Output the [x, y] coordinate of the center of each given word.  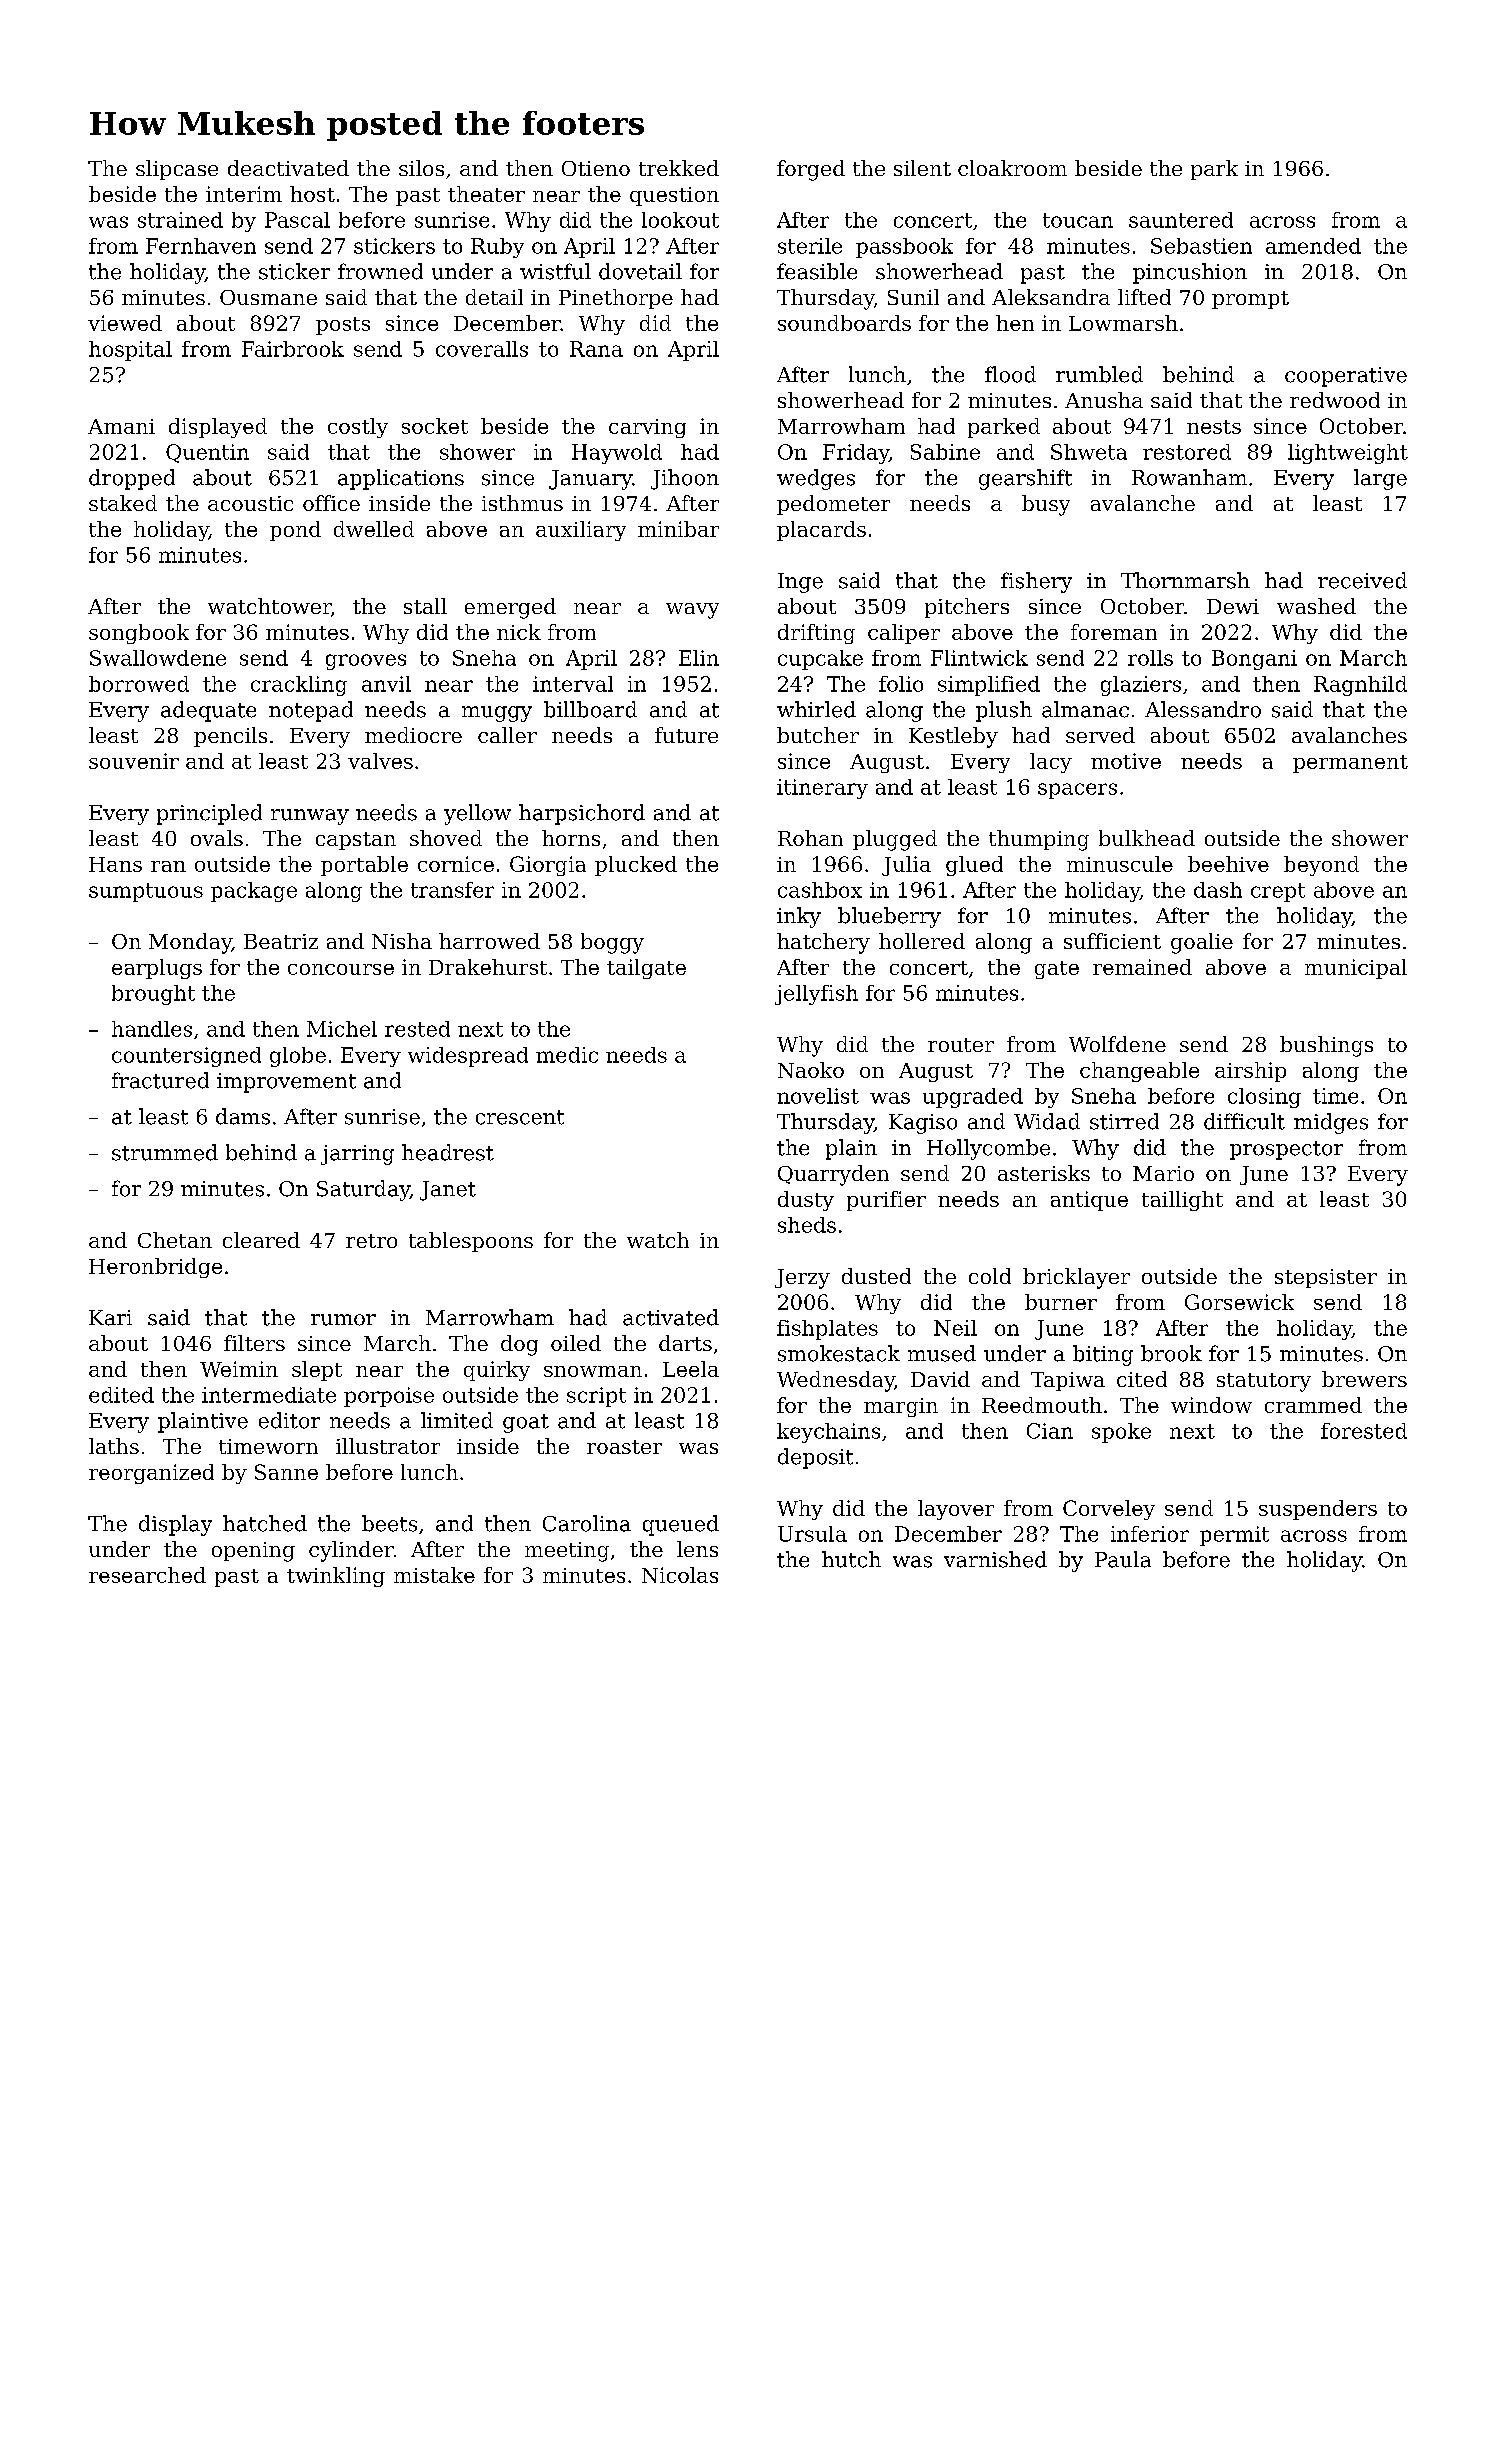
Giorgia [548, 866]
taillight [1182, 1201]
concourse [341, 969]
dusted [876, 1276]
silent [922, 168]
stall [425, 606]
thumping [1039, 840]
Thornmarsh [1185, 580]
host [312, 194]
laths [114, 1446]
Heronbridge [155, 1268]
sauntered [1181, 220]
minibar [678, 529]
